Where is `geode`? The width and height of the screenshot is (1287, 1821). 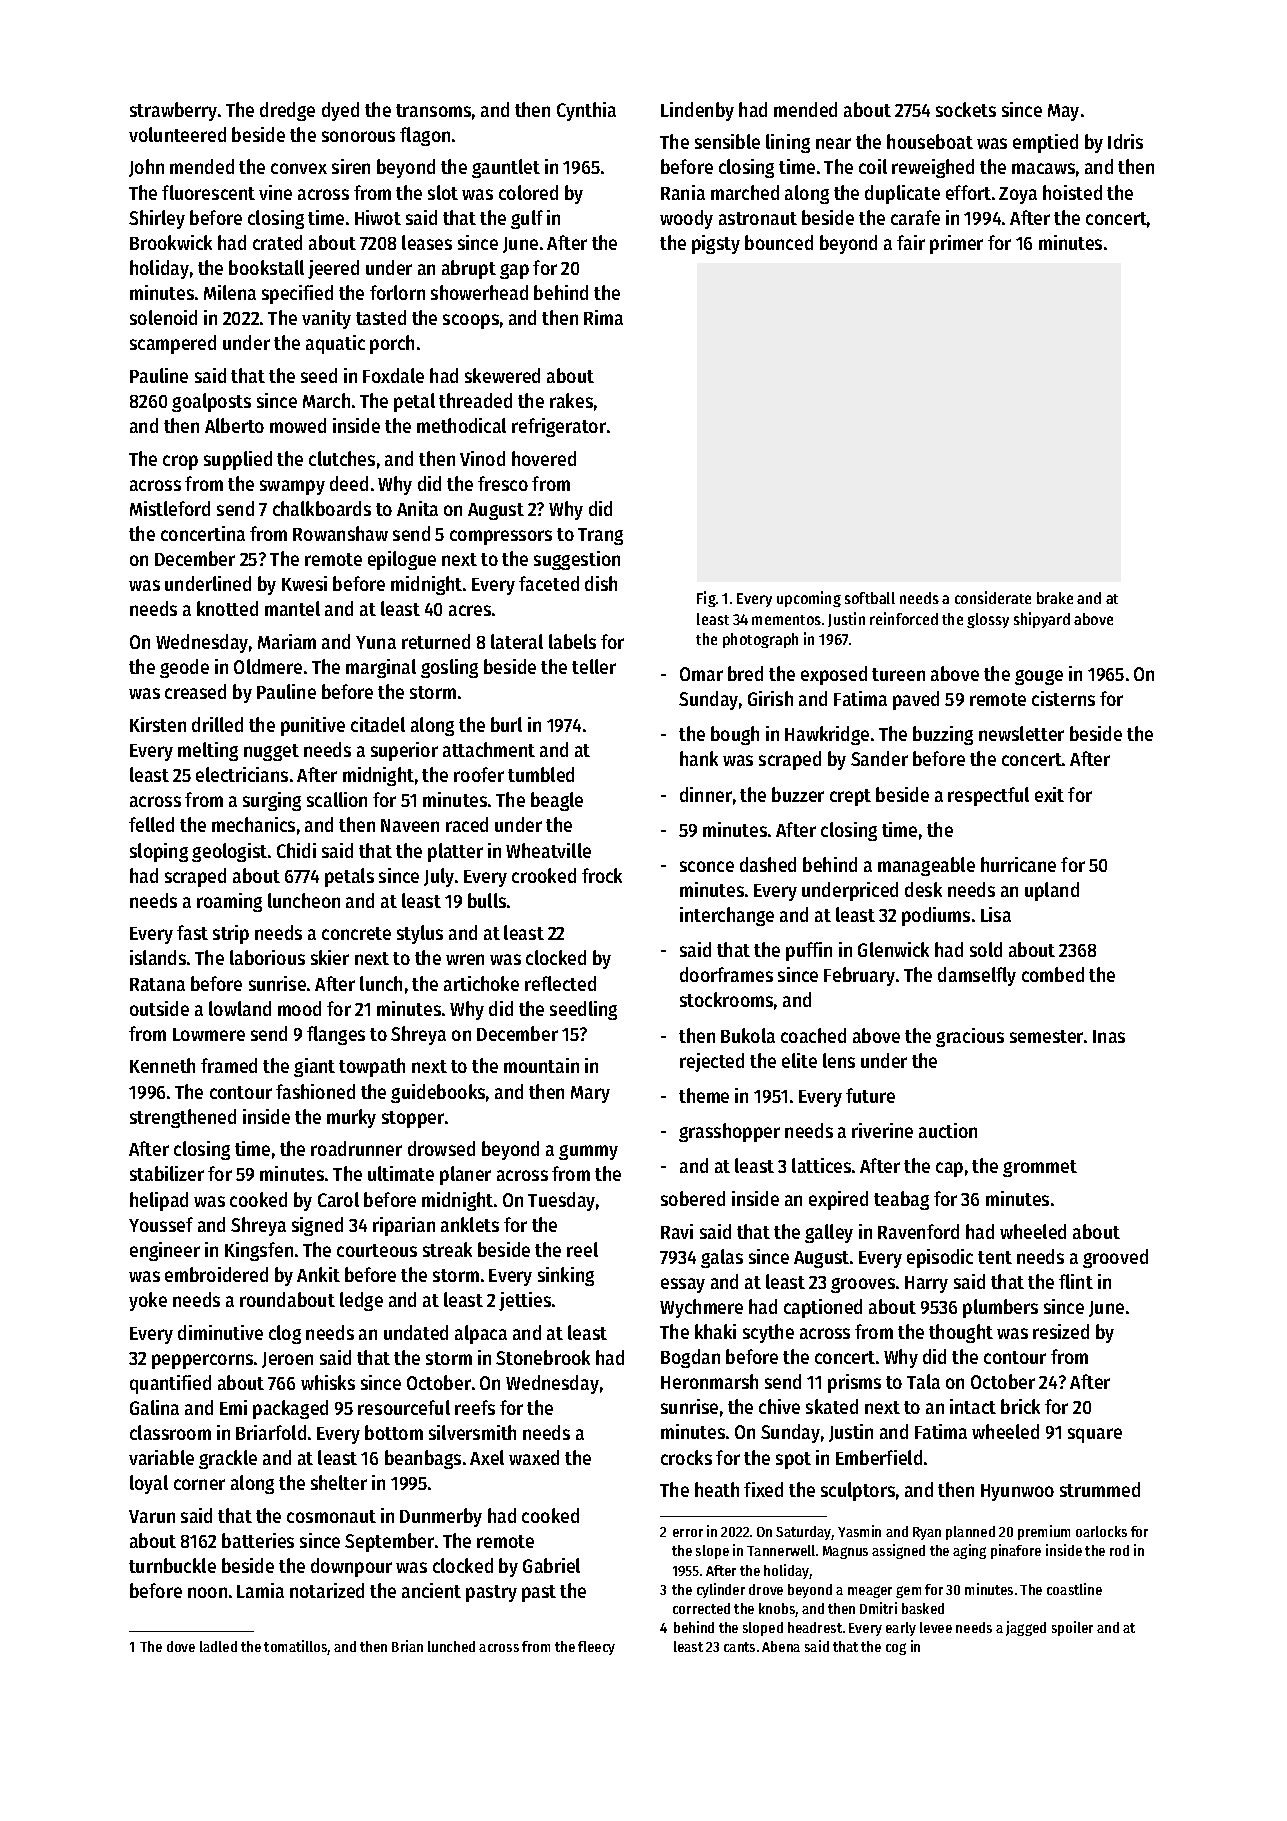 geode is located at coordinates (184, 668).
